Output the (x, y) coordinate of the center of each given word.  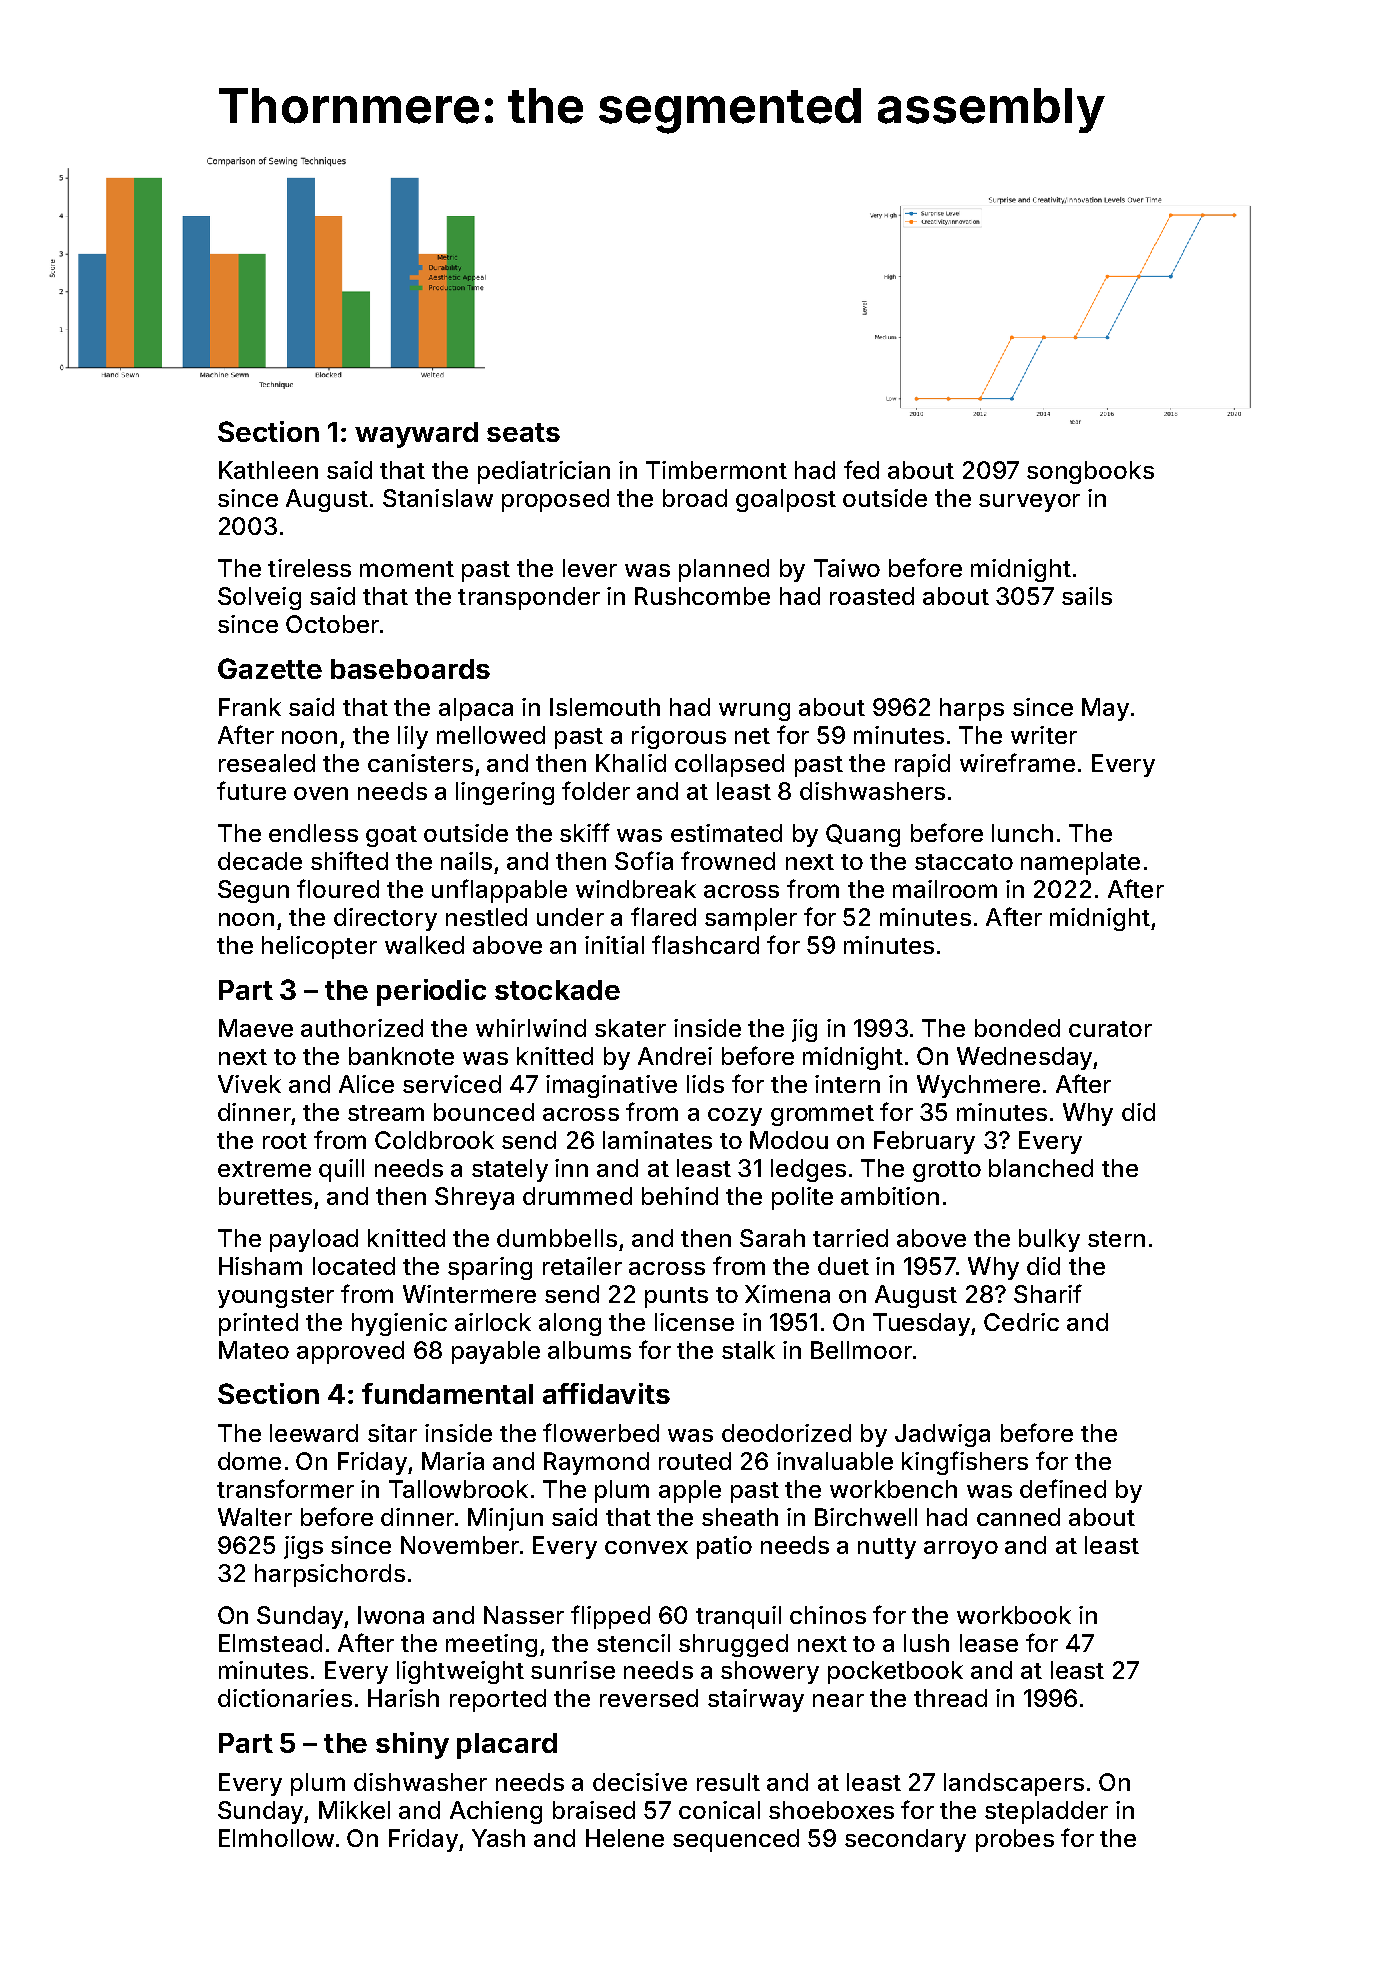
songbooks (1090, 472)
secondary (905, 1840)
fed (861, 469)
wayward (416, 435)
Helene (625, 1838)
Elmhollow (276, 1838)
